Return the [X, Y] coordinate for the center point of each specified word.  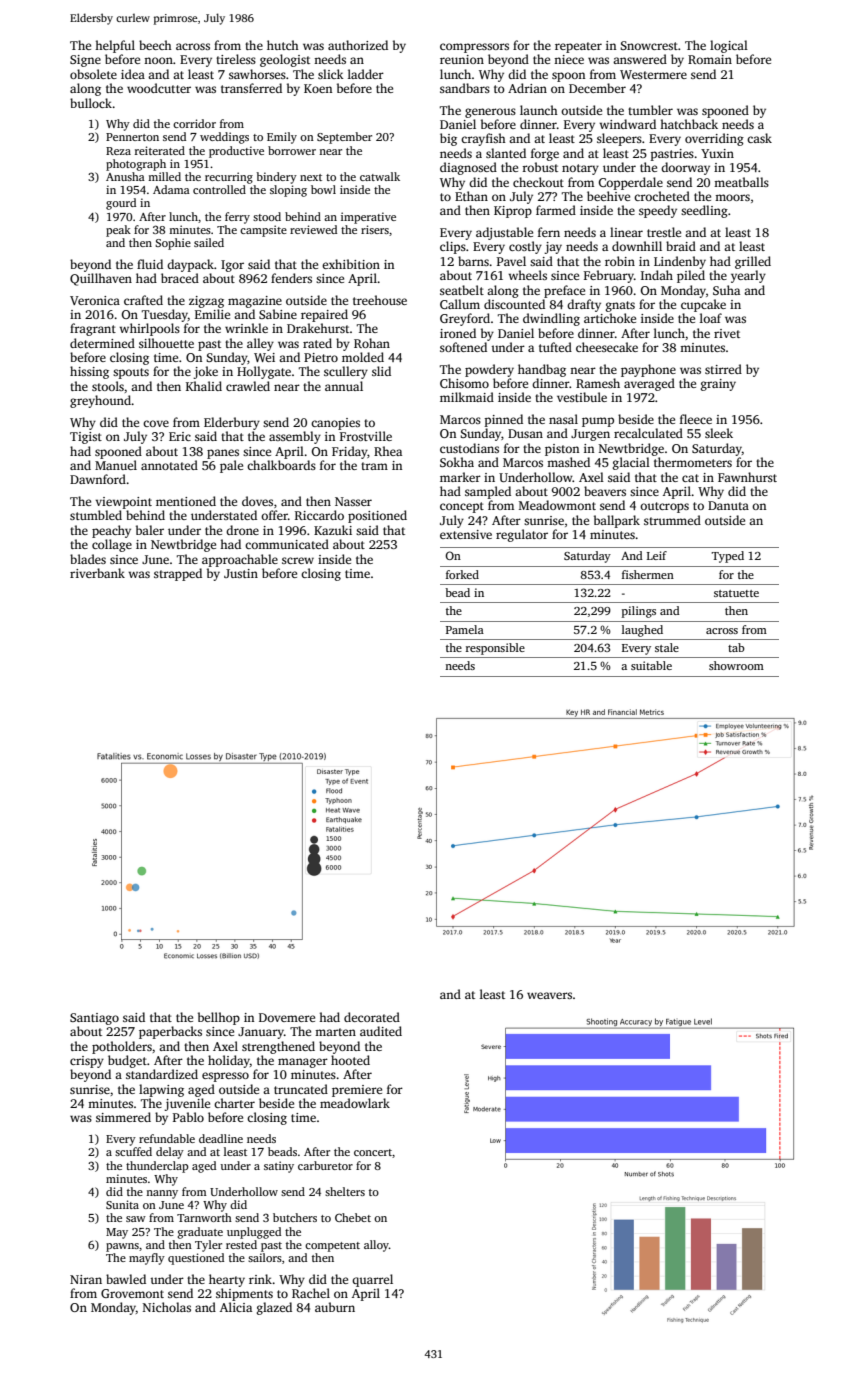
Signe [85, 61]
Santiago [94, 1019]
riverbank [97, 573]
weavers [549, 995]
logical [729, 46]
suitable [651, 665]
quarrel [372, 1280]
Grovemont [132, 1293]
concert [373, 1152]
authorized [358, 45]
